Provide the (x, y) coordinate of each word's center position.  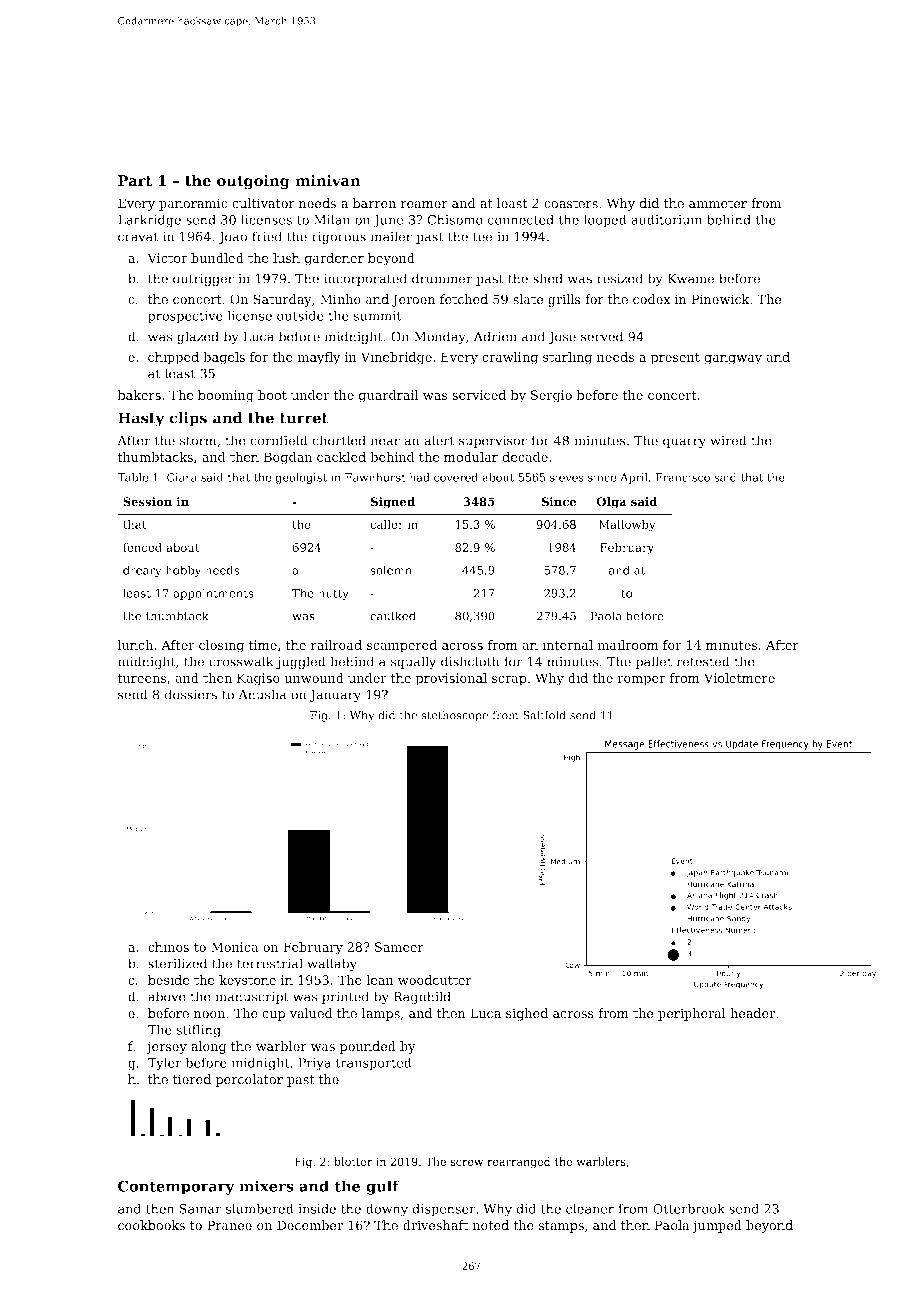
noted (491, 1225)
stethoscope (454, 716)
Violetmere (739, 678)
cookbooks (151, 1225)
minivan (327, 181)
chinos (168, 947)
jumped (717, 1226)
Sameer (399, 947)
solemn (391, 570)
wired (728, 440)
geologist (301, 478)
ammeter (718, 204)
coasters (571, 204)
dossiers (191, 694)
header (752, 1013)
